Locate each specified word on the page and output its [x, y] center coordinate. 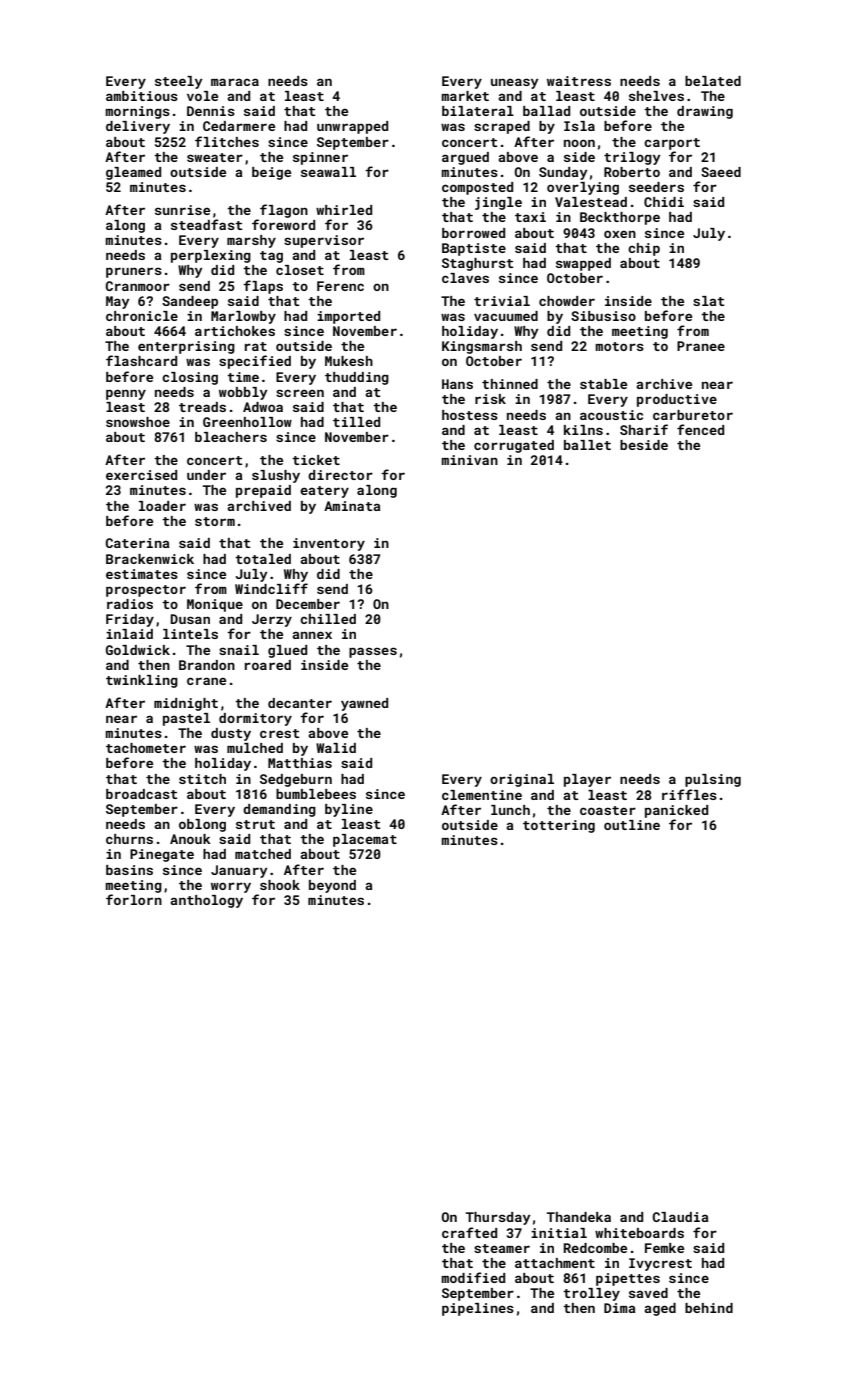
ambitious [142, 96]
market [465, 96]
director [340, 475]
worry [231, 887]
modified [473, 1277]
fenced [700, 429]
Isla [579, 126]
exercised [141, 475]
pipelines [478, 1309]
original [522, 780]
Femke [664, 1248]
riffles [689, 794]
